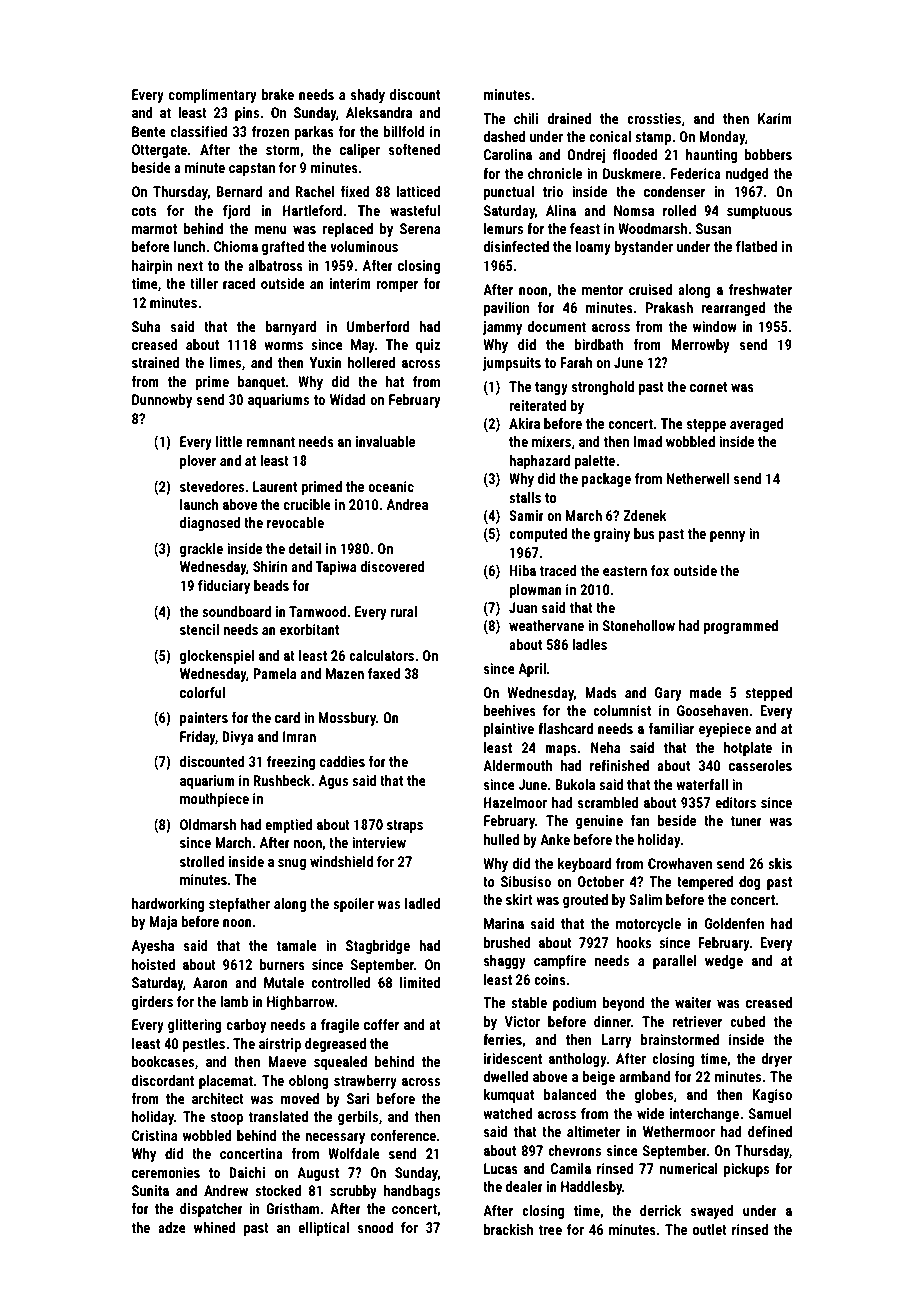 Image resolution: width=924 pixels, height=1314 pixels. What do you see at coordinates (504, 923) in the page?
I see `Marina` at bounding box center [504, 923].
